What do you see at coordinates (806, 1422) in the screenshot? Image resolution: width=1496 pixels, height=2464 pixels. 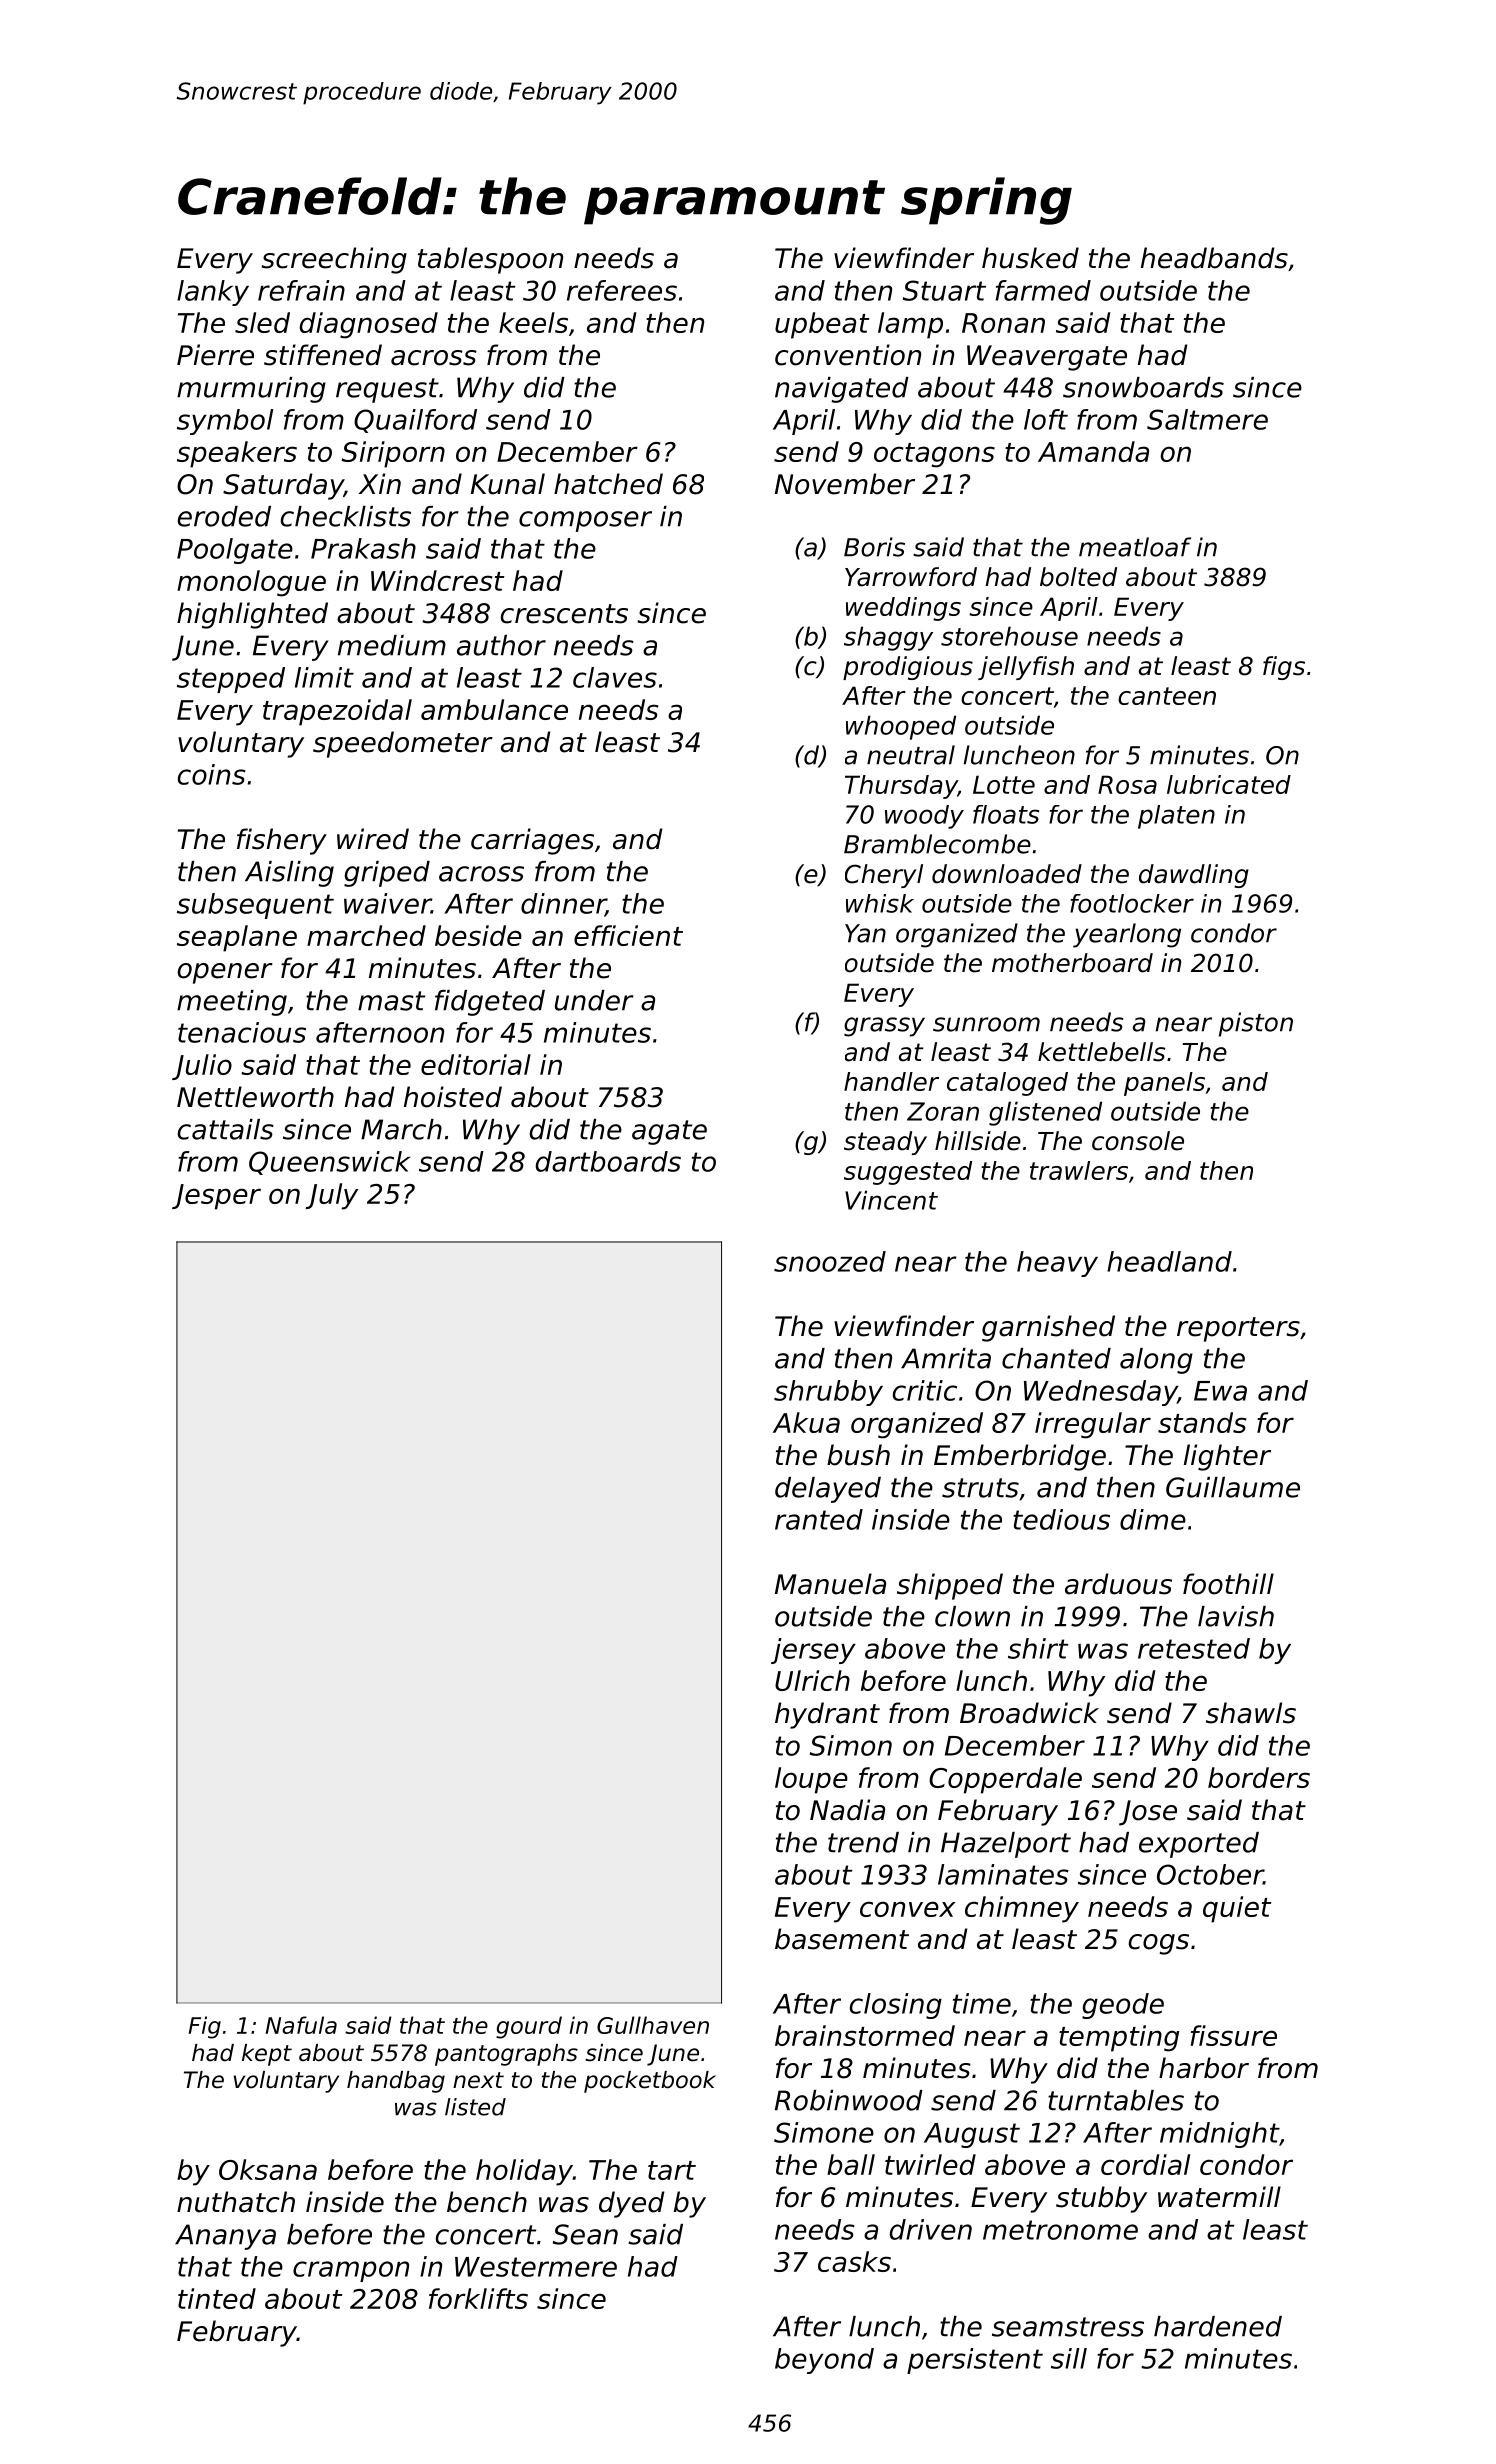 I see `Akua` at bounding box center [806, 1422].
